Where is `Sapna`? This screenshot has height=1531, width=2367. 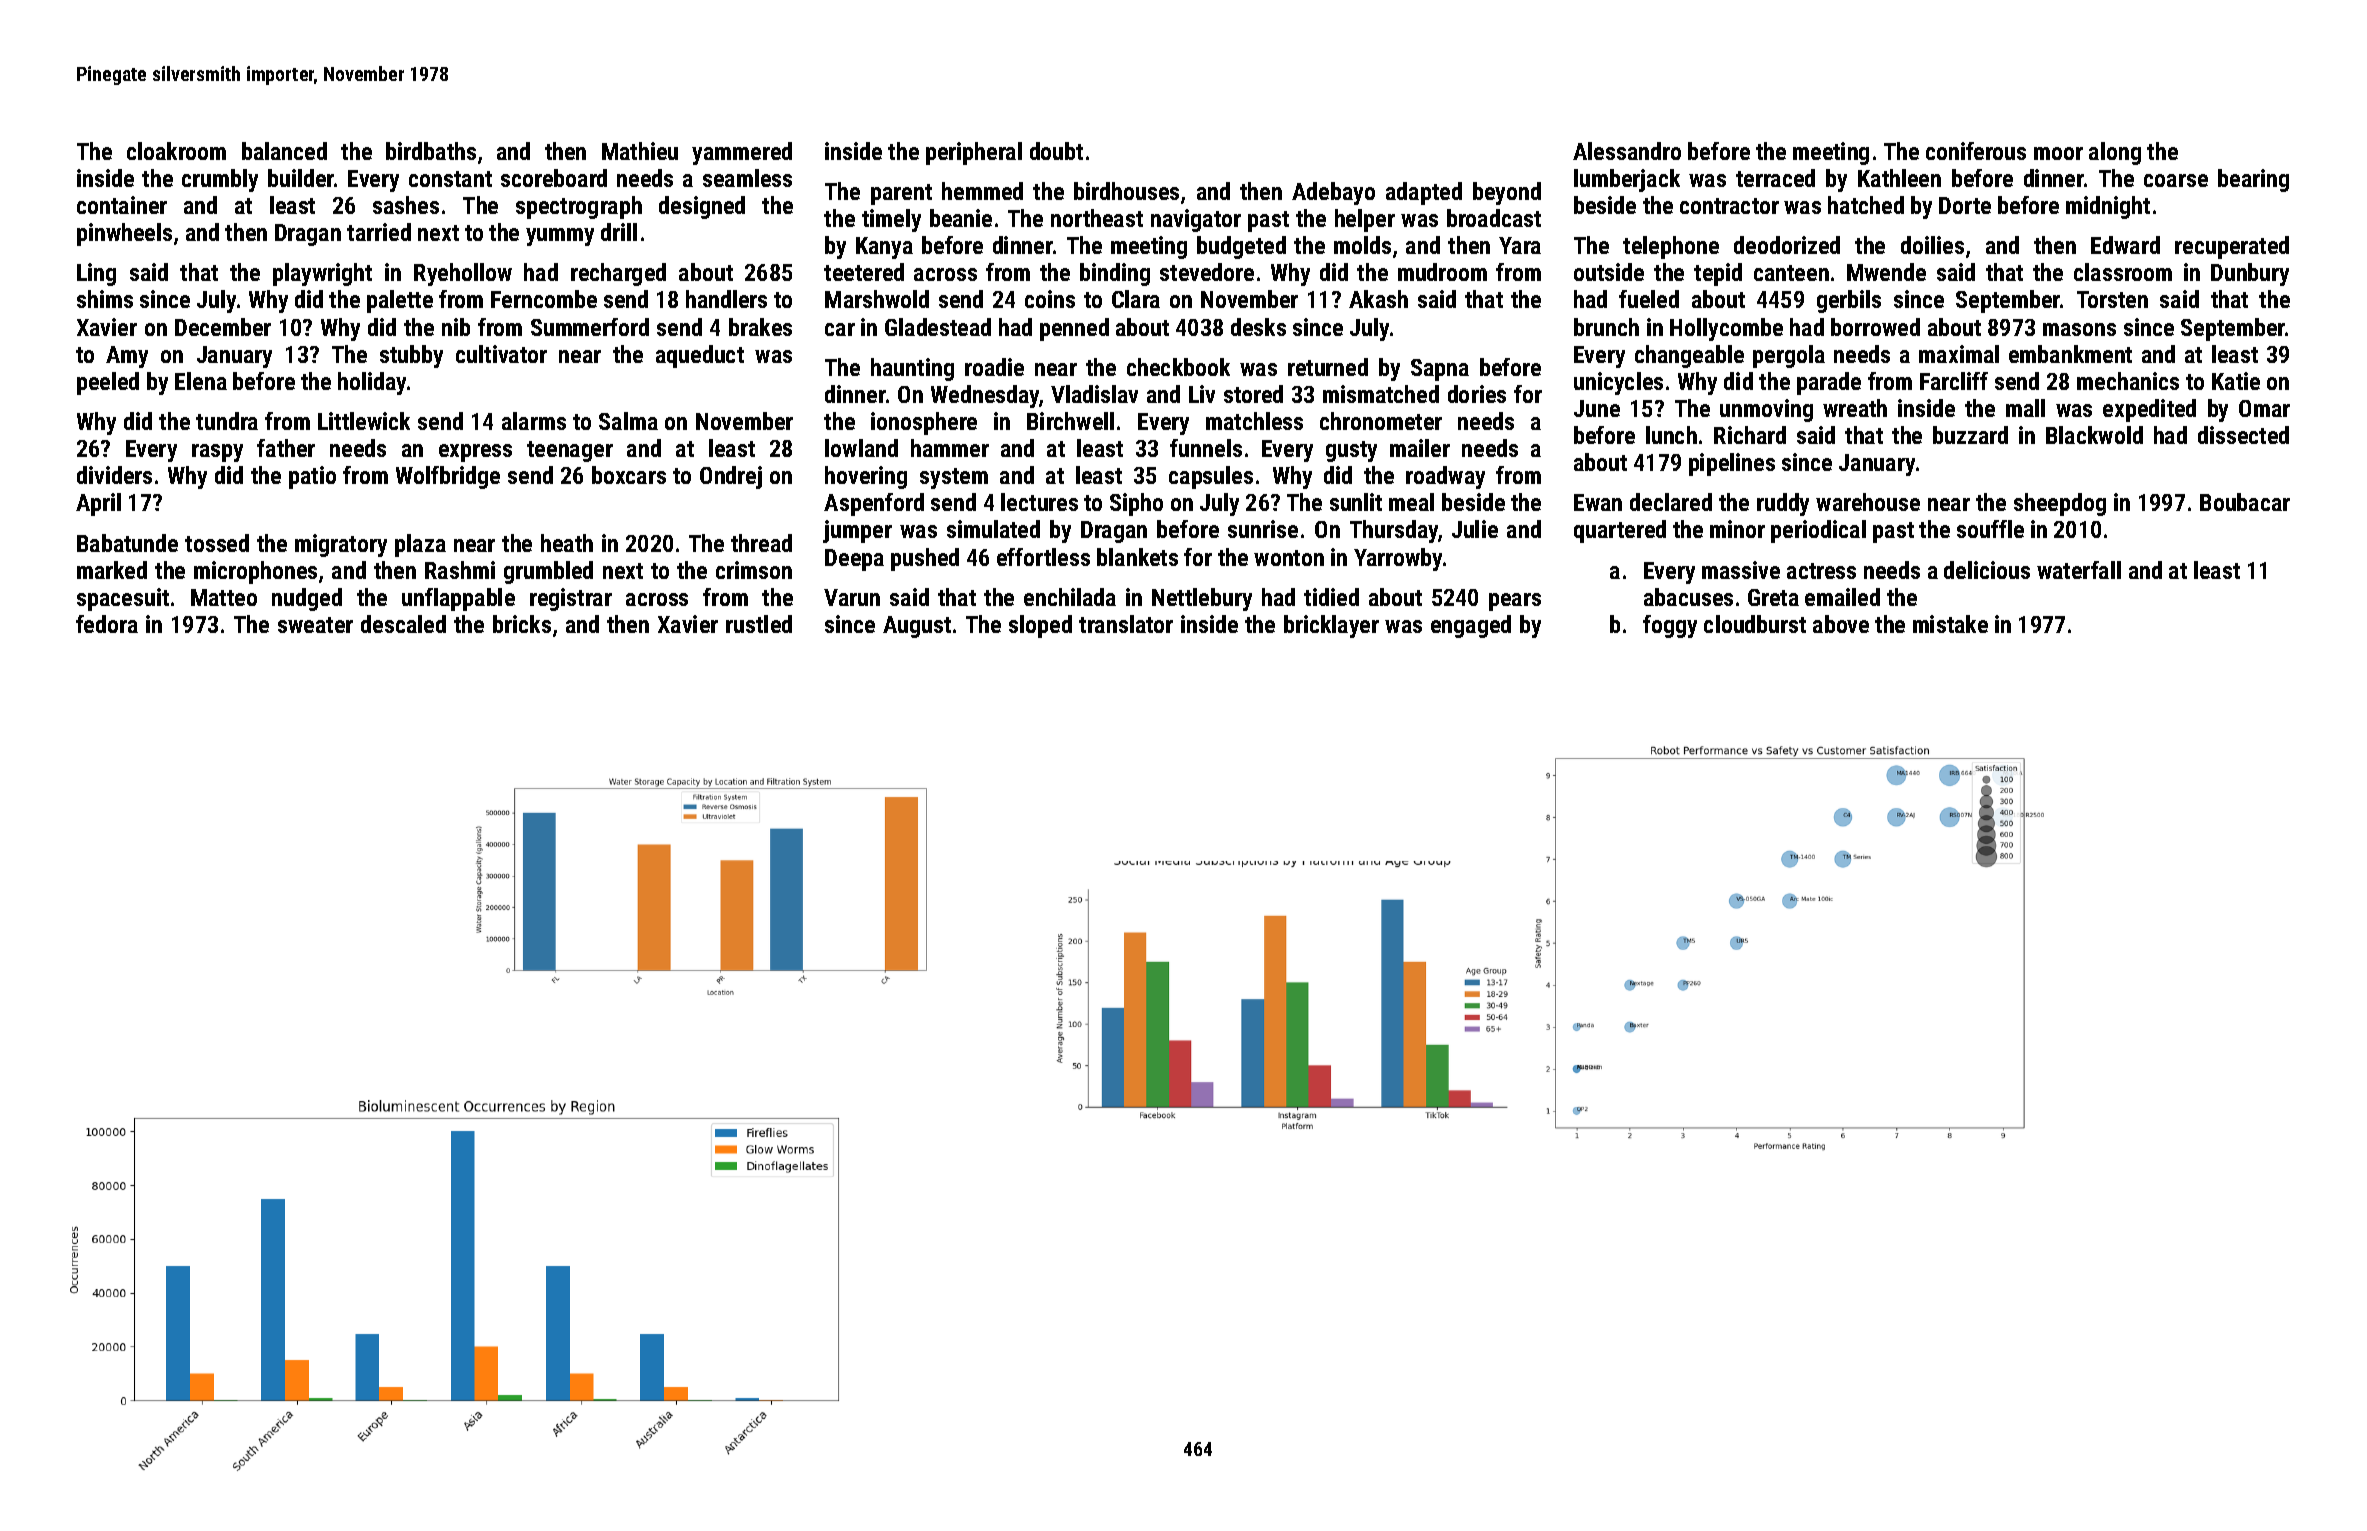
Sapna is located at coordinates (1440, 370).
